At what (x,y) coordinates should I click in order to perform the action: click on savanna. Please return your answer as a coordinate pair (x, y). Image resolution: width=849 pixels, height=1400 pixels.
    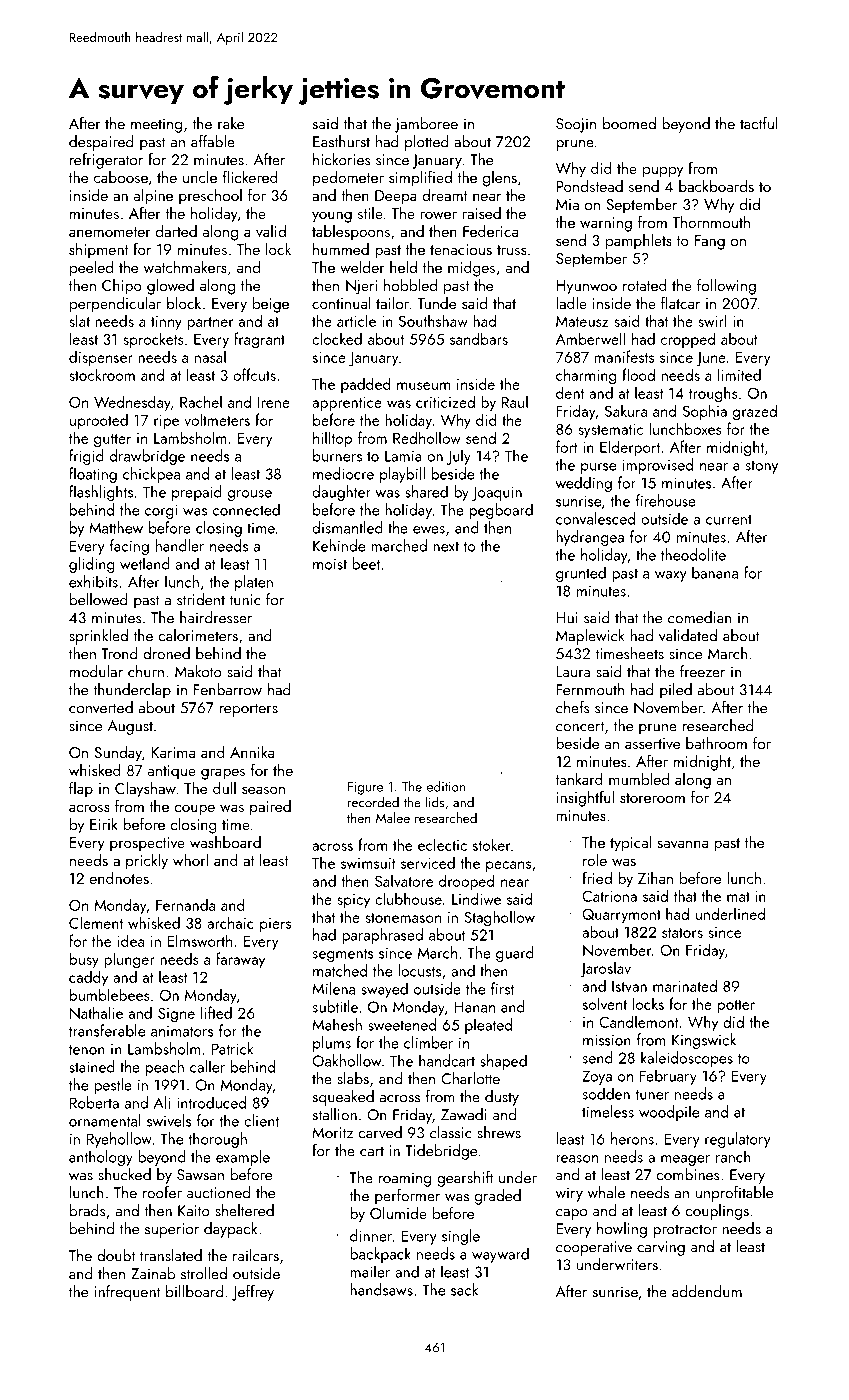
    Looking at the image, I should click on (682, 844).
